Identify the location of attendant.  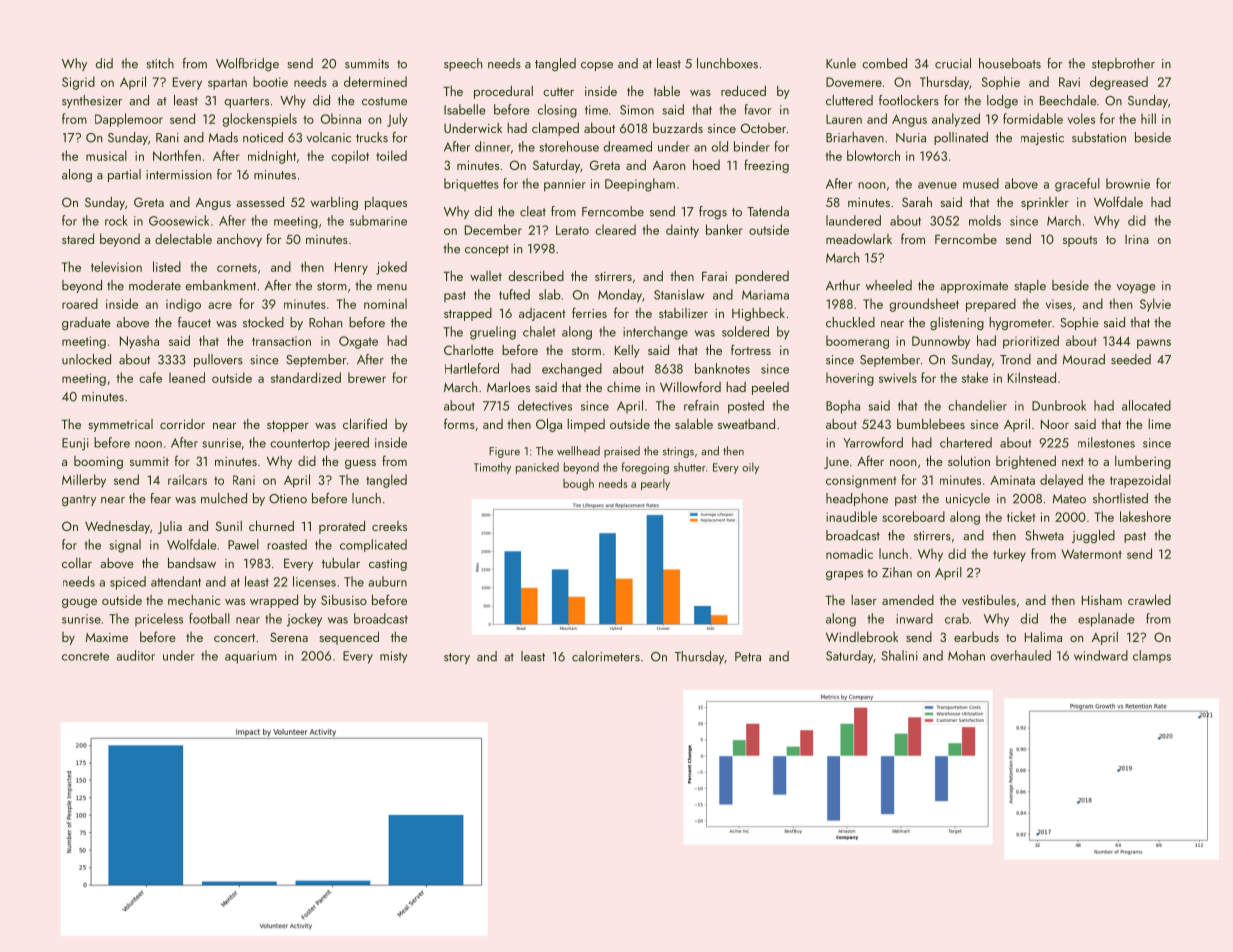
(176, 581).
